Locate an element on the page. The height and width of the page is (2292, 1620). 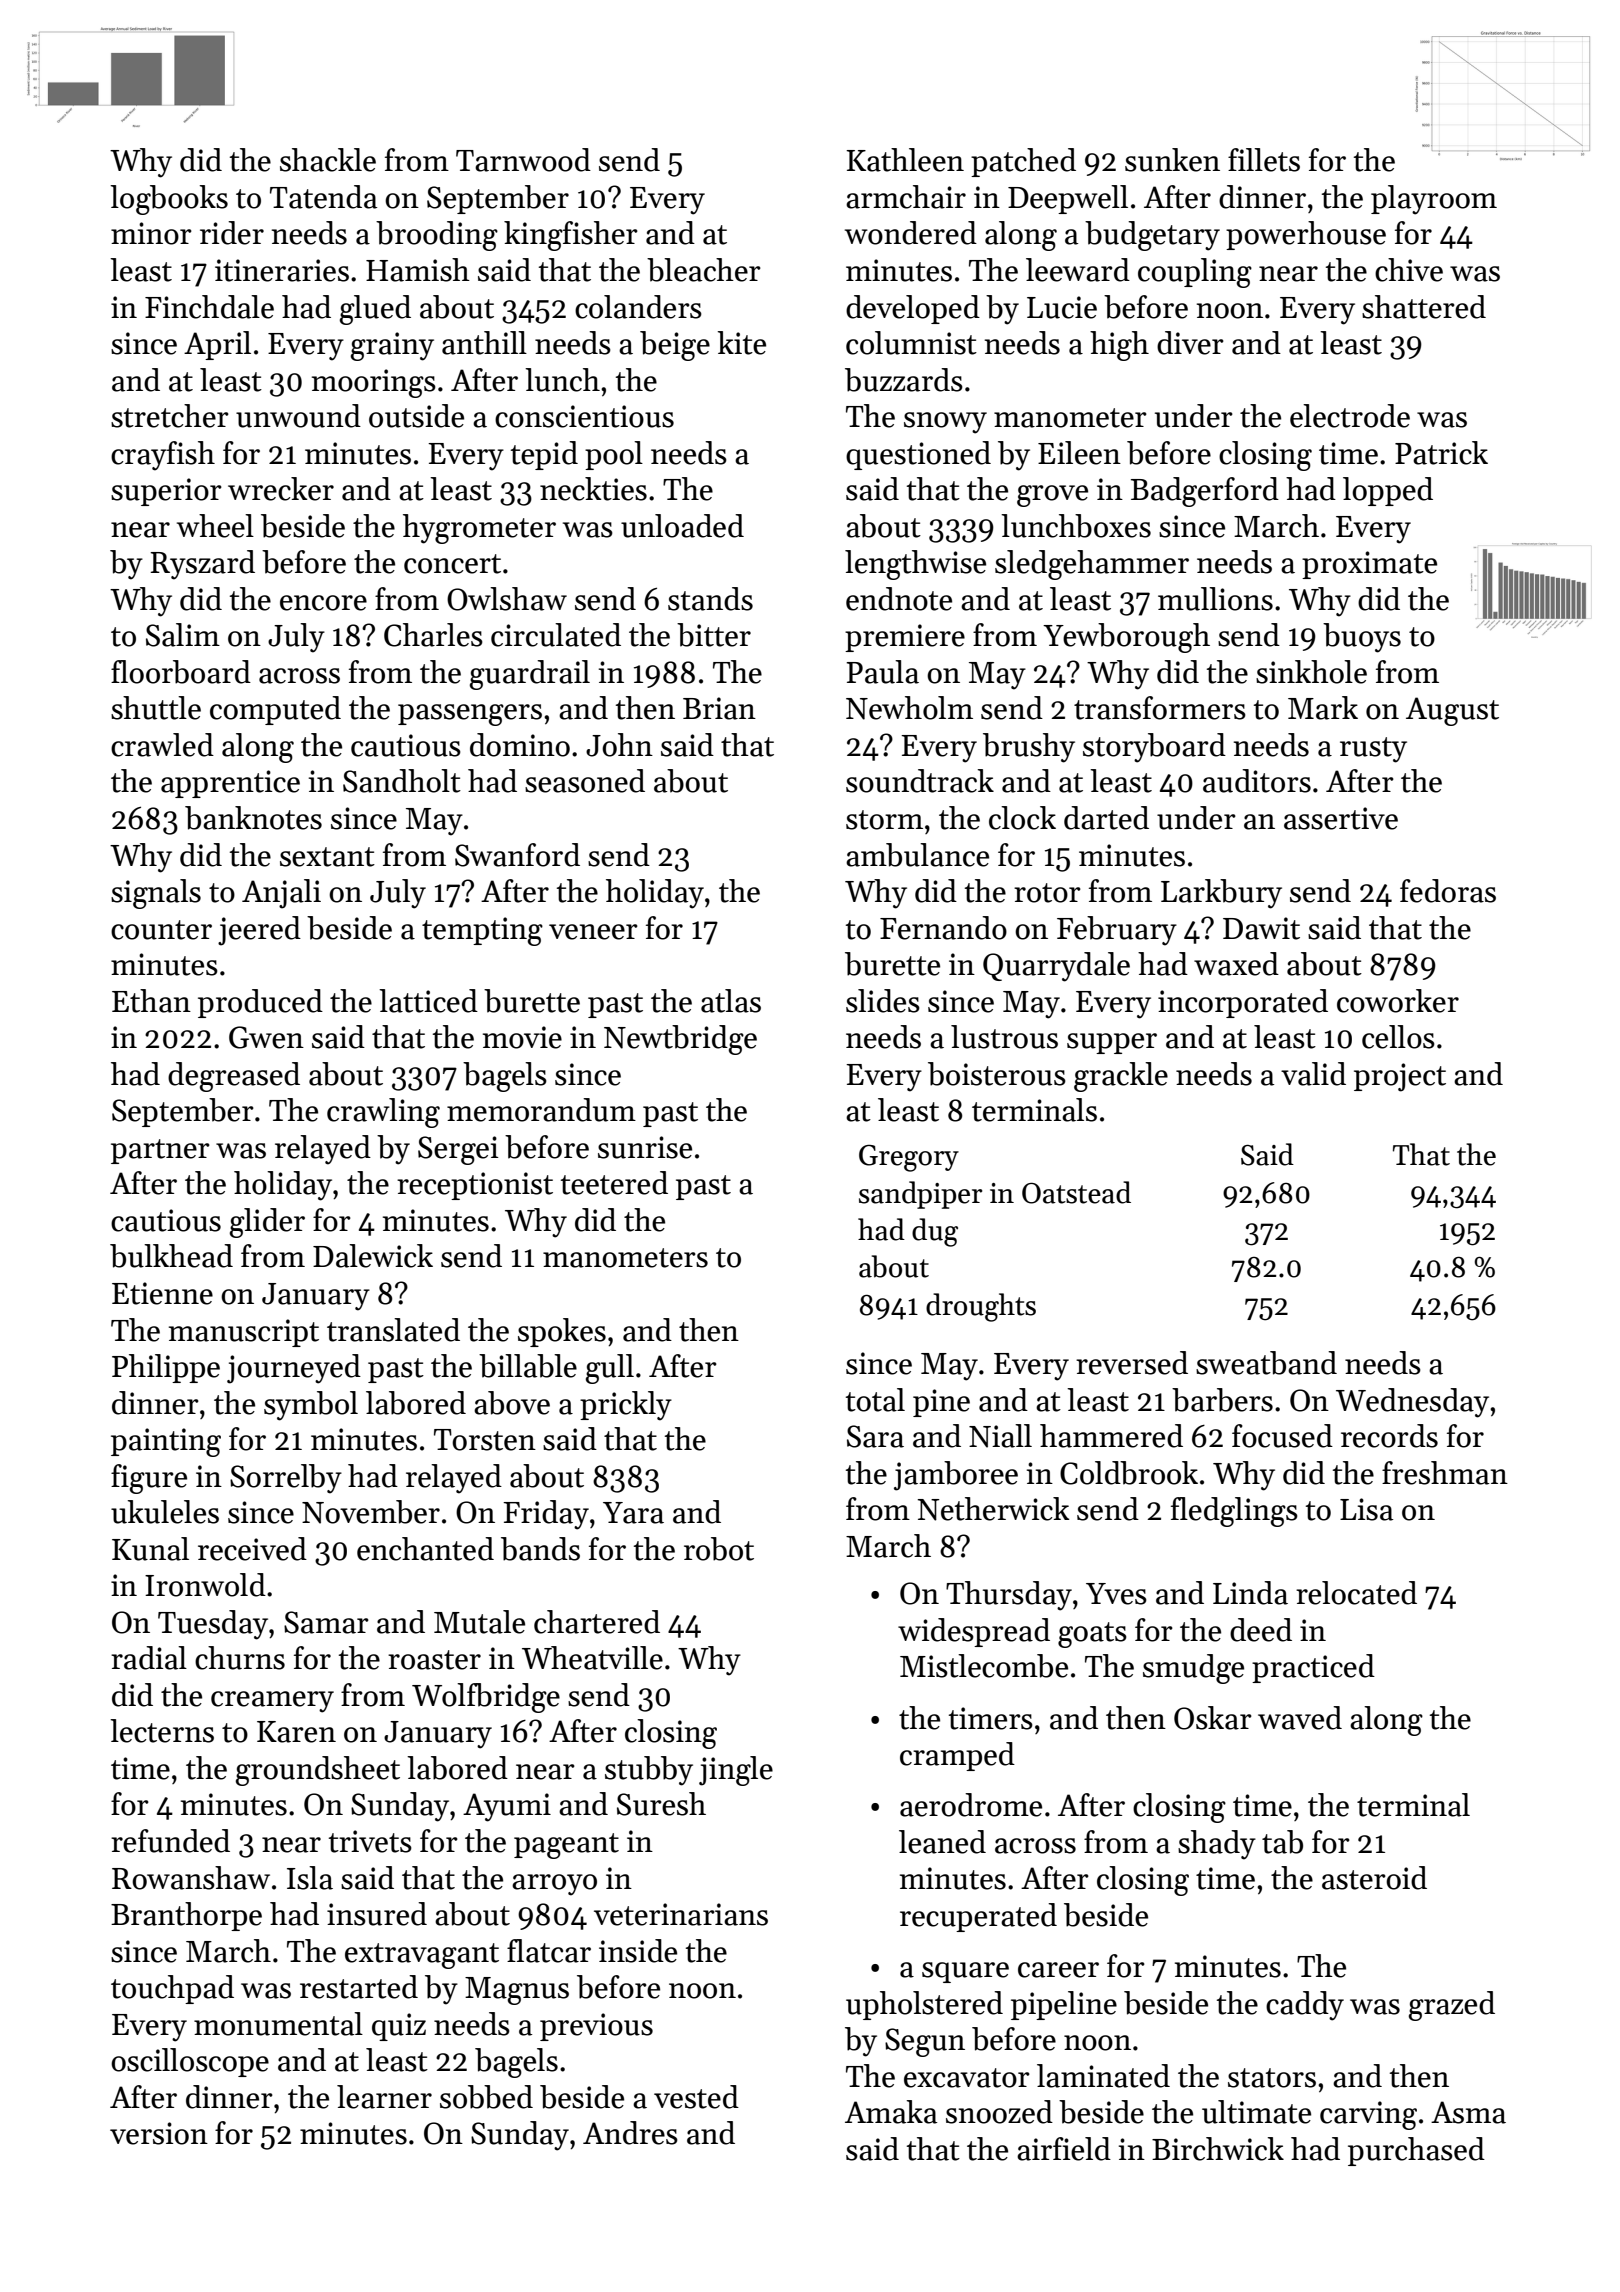
crawled is located at coordinates (162, 745).
